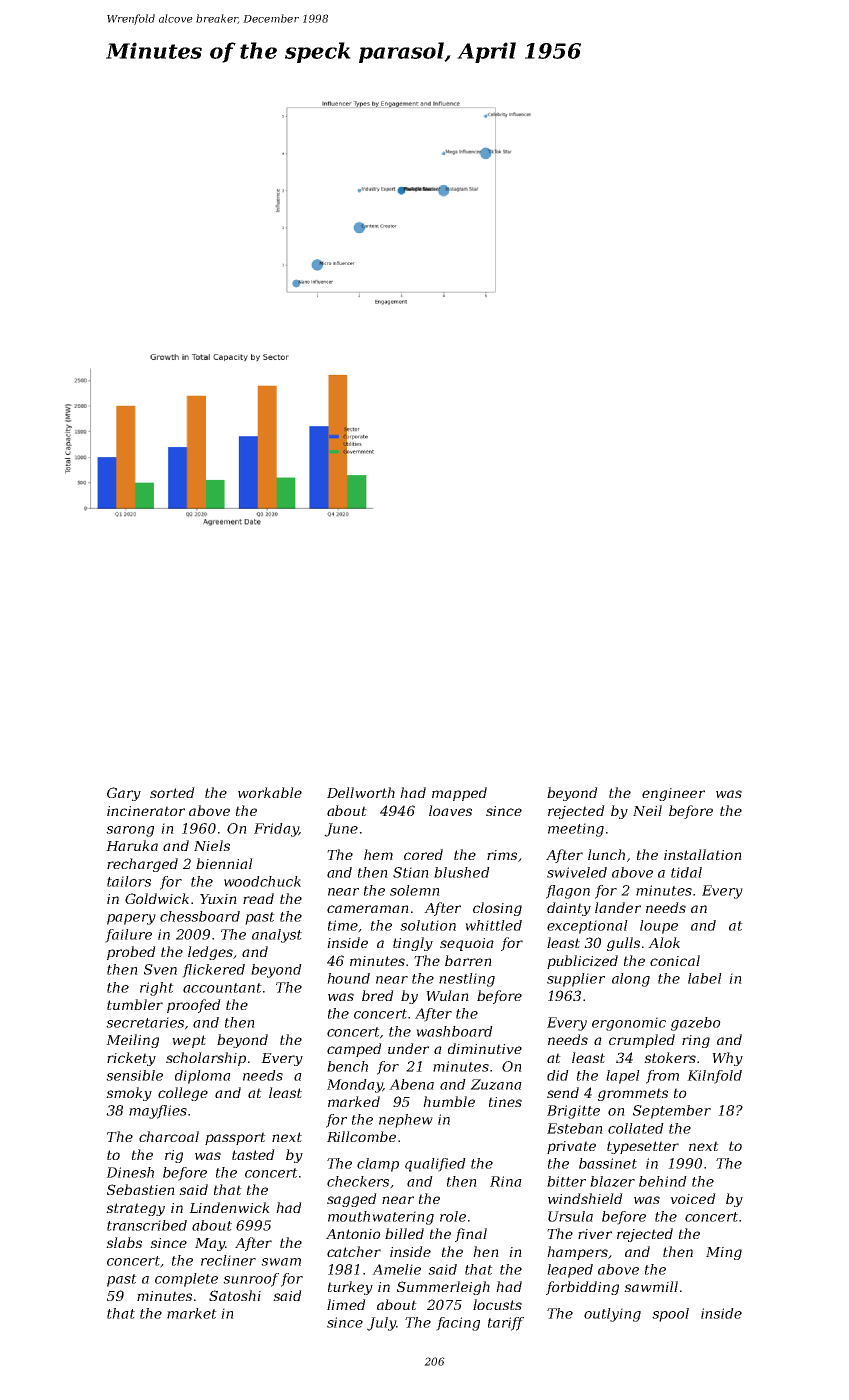  Describe the element at coordinates (462, 872) in the screenshot. I see `blushed` at that location.
